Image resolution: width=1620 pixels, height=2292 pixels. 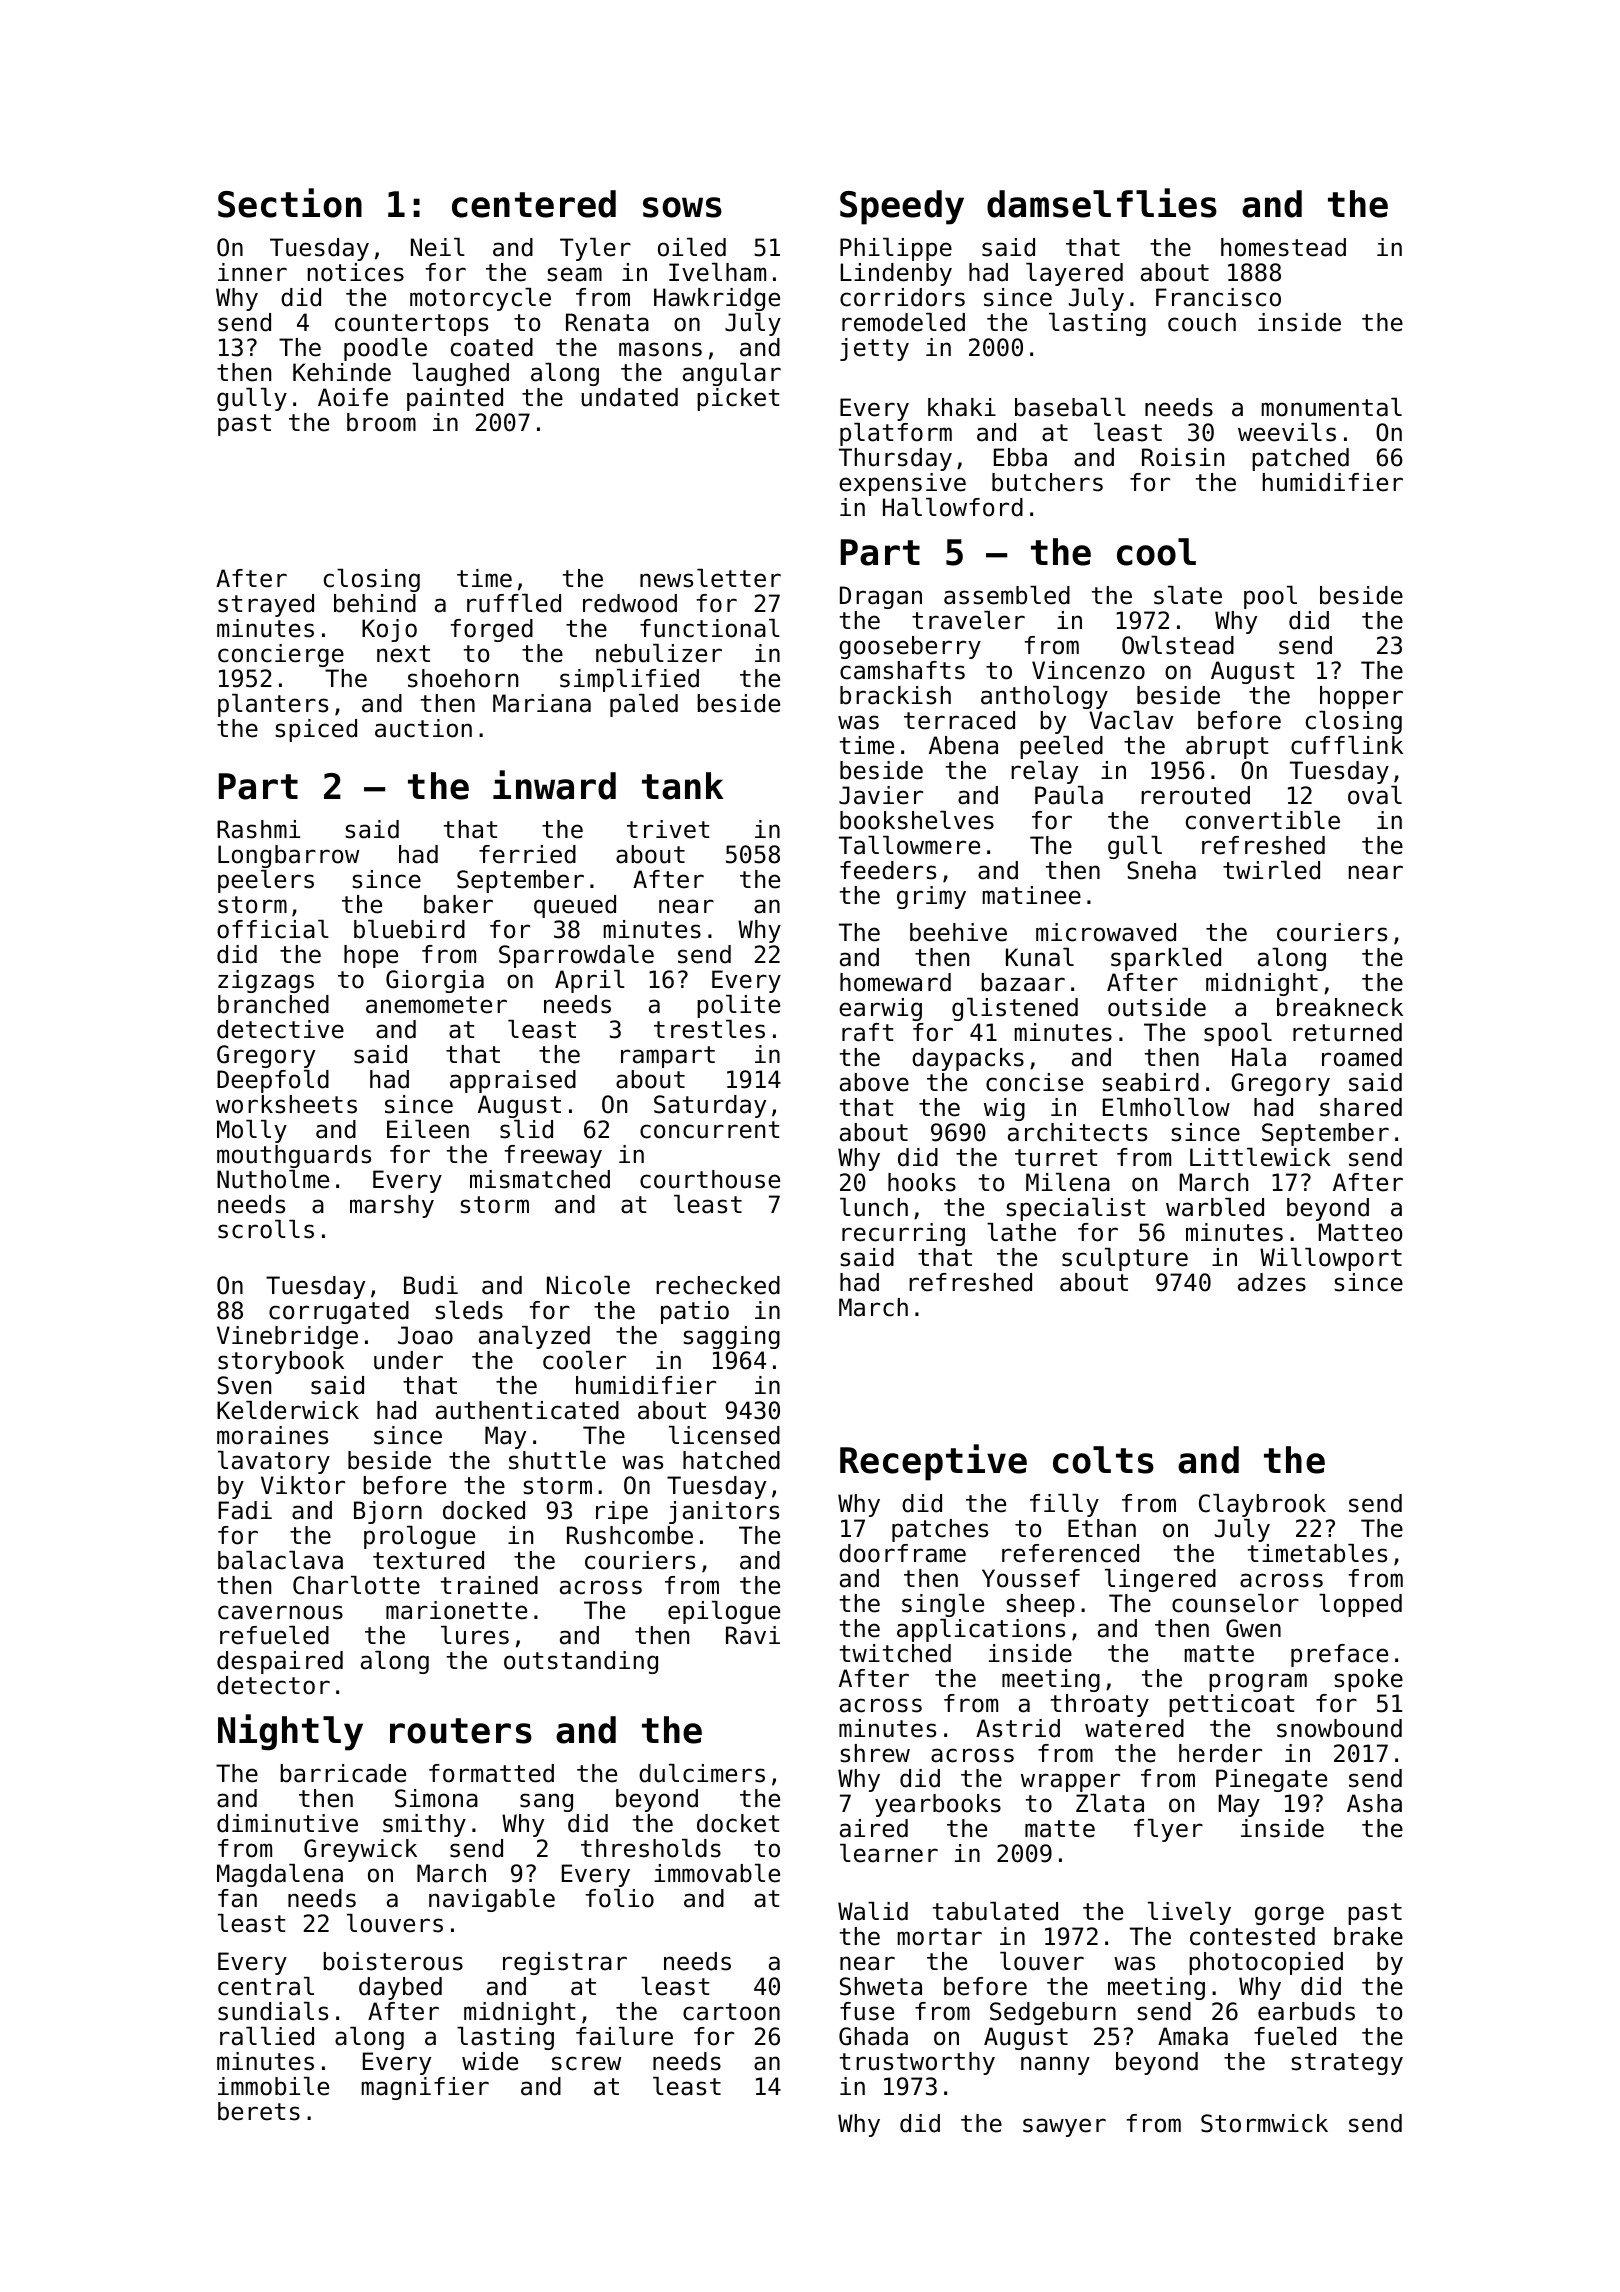 What do you see at coordinates (489, 1585) in the screenshot?
I see `trained` at bounding box center [489, 1585].
